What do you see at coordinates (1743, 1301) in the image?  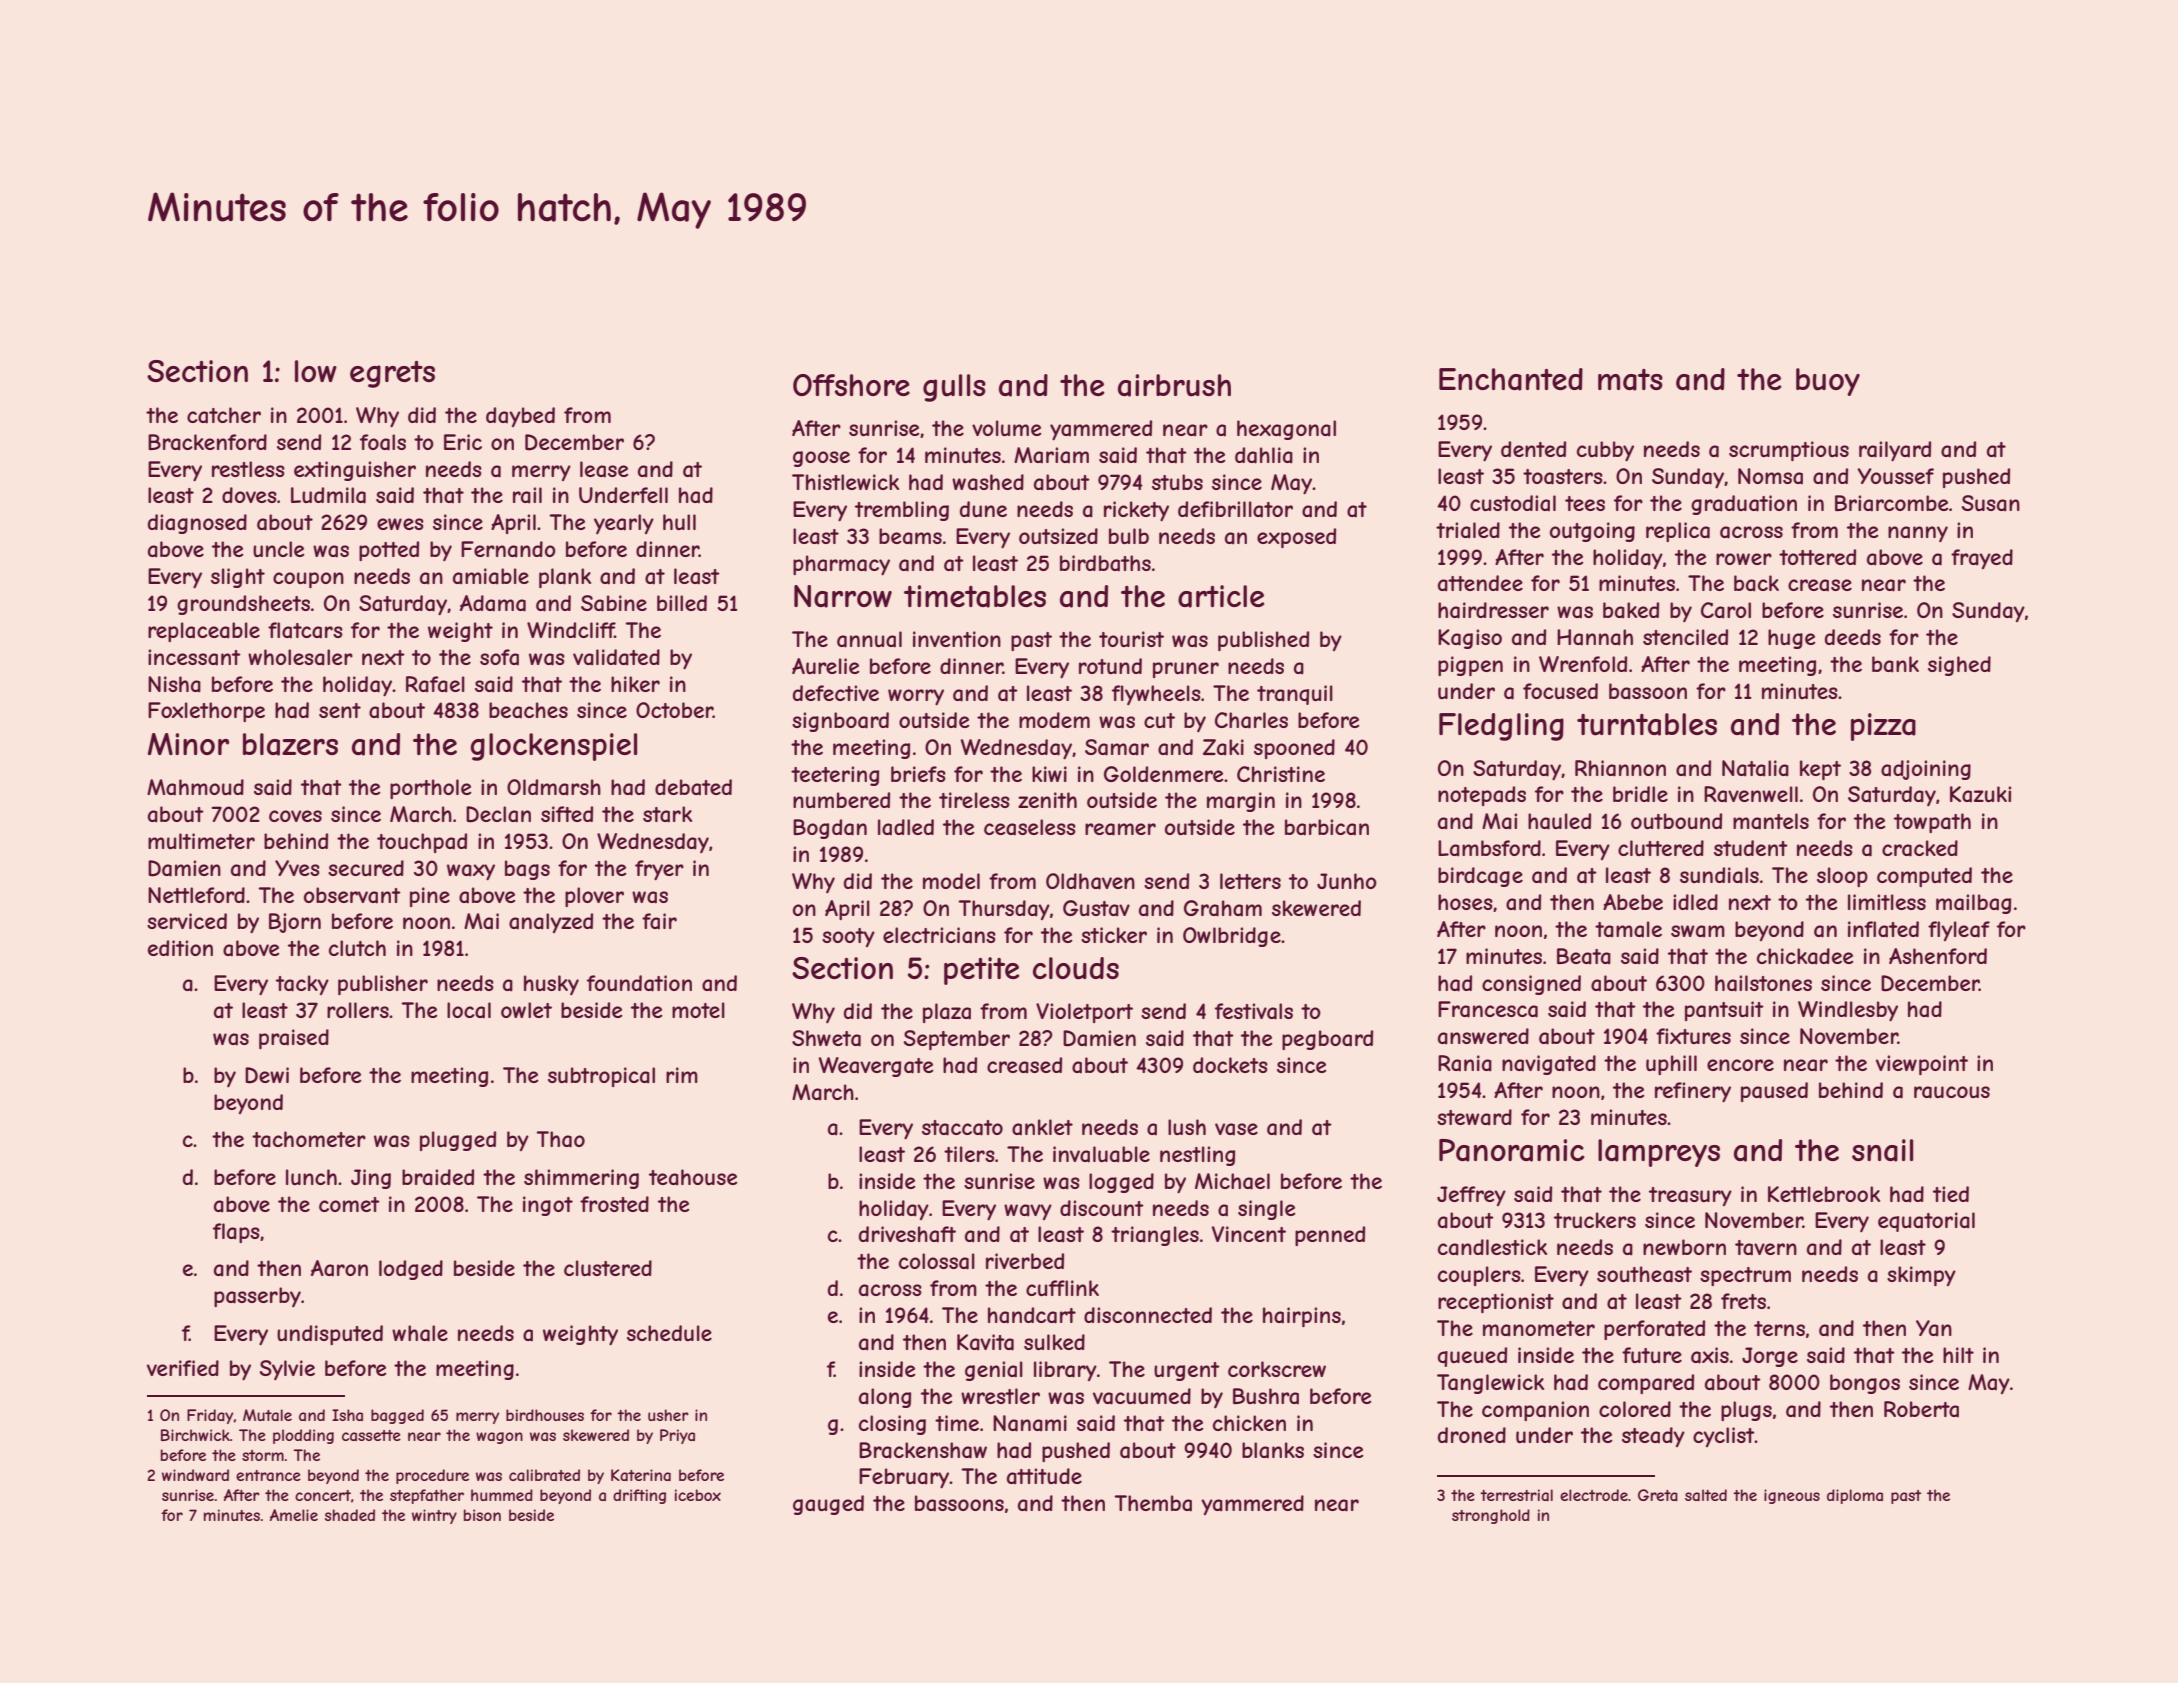 I see `frets` at bounding box center [1743, 1301].
